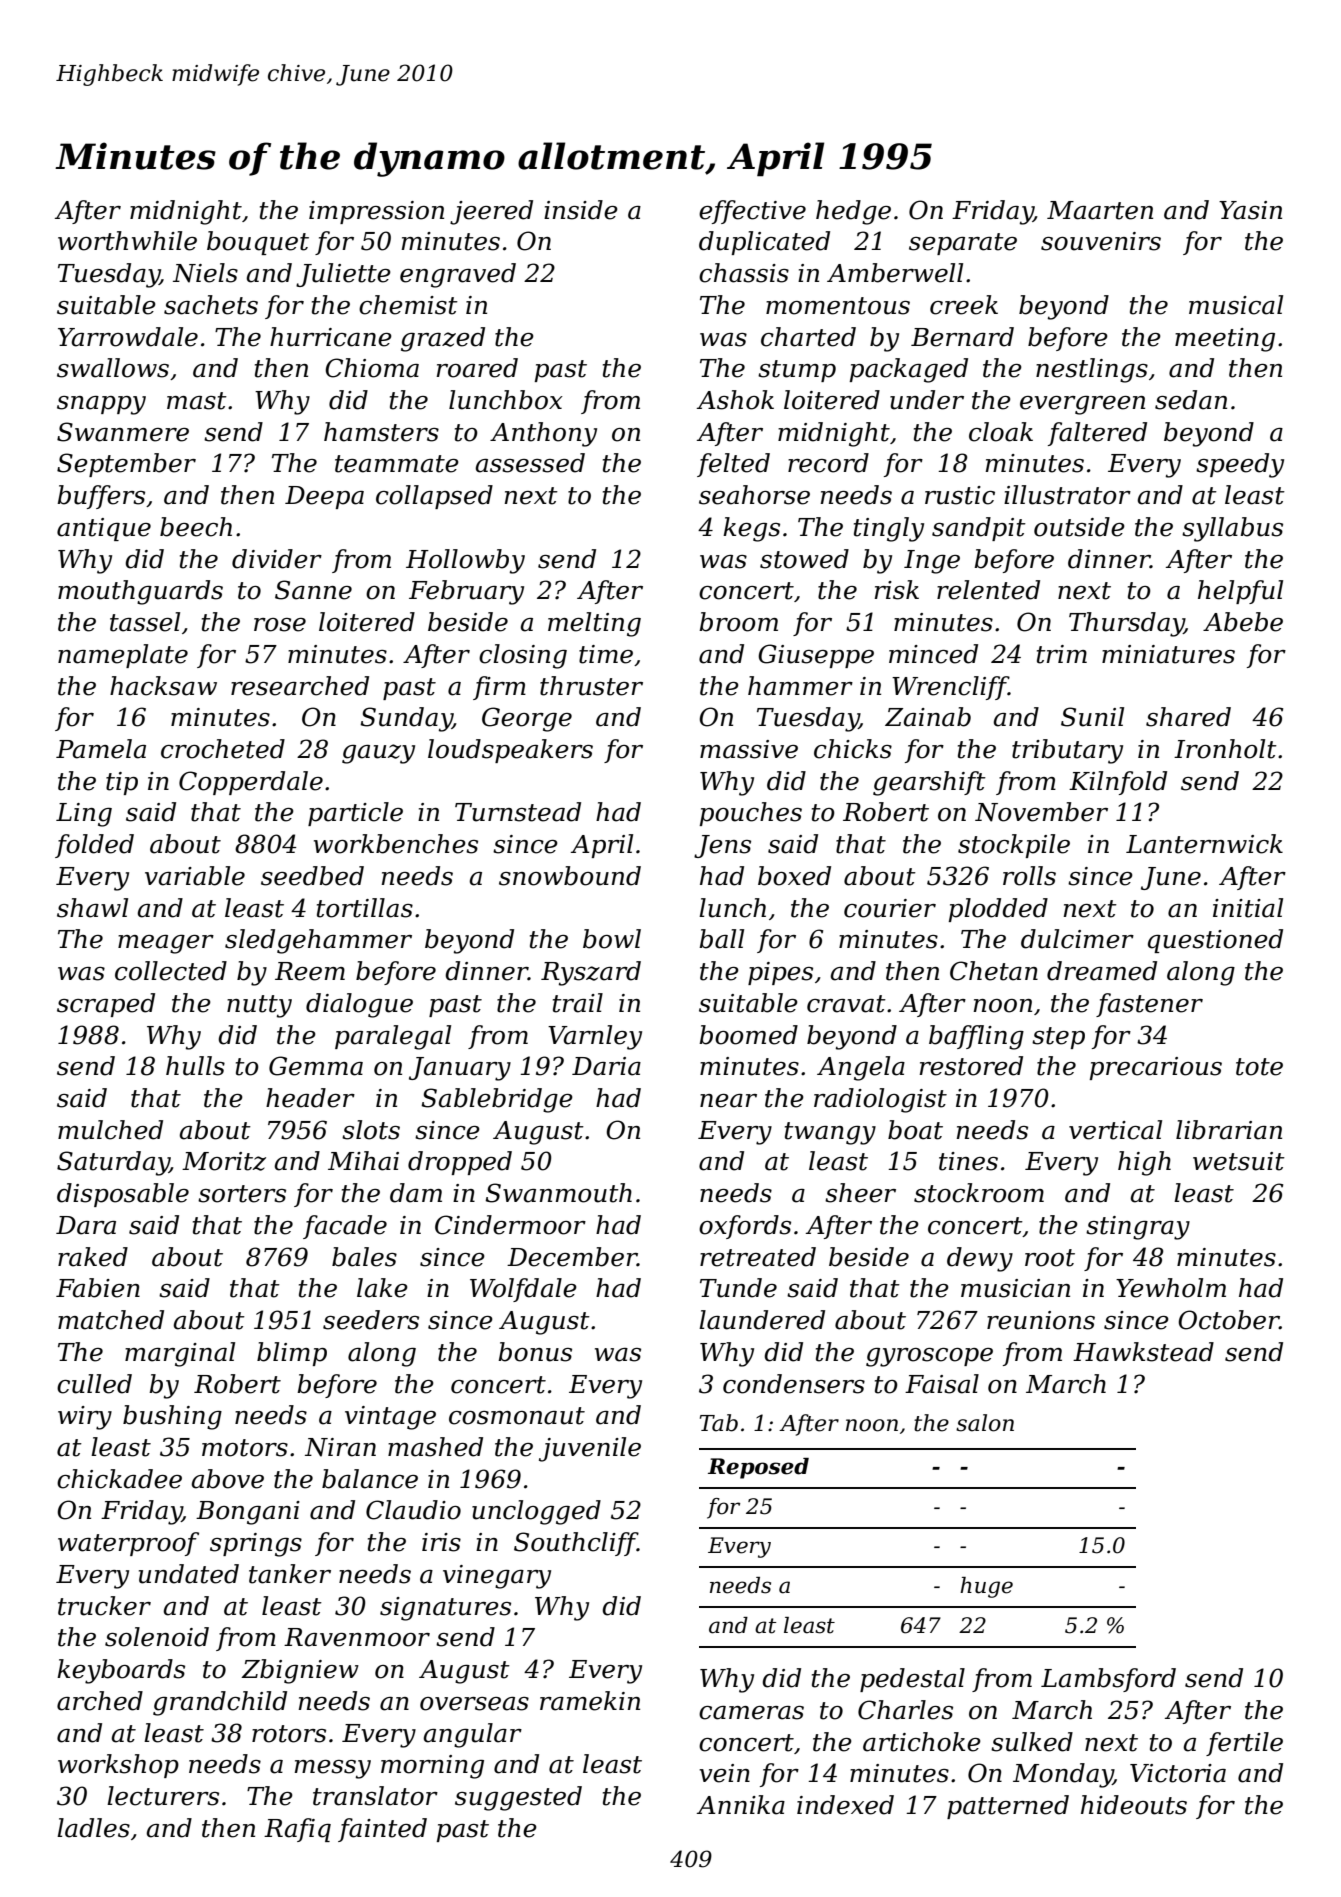 Image resolution: width=1341 pixels, height=1897 pixels. I want to click on creek, so click(964, 305).
